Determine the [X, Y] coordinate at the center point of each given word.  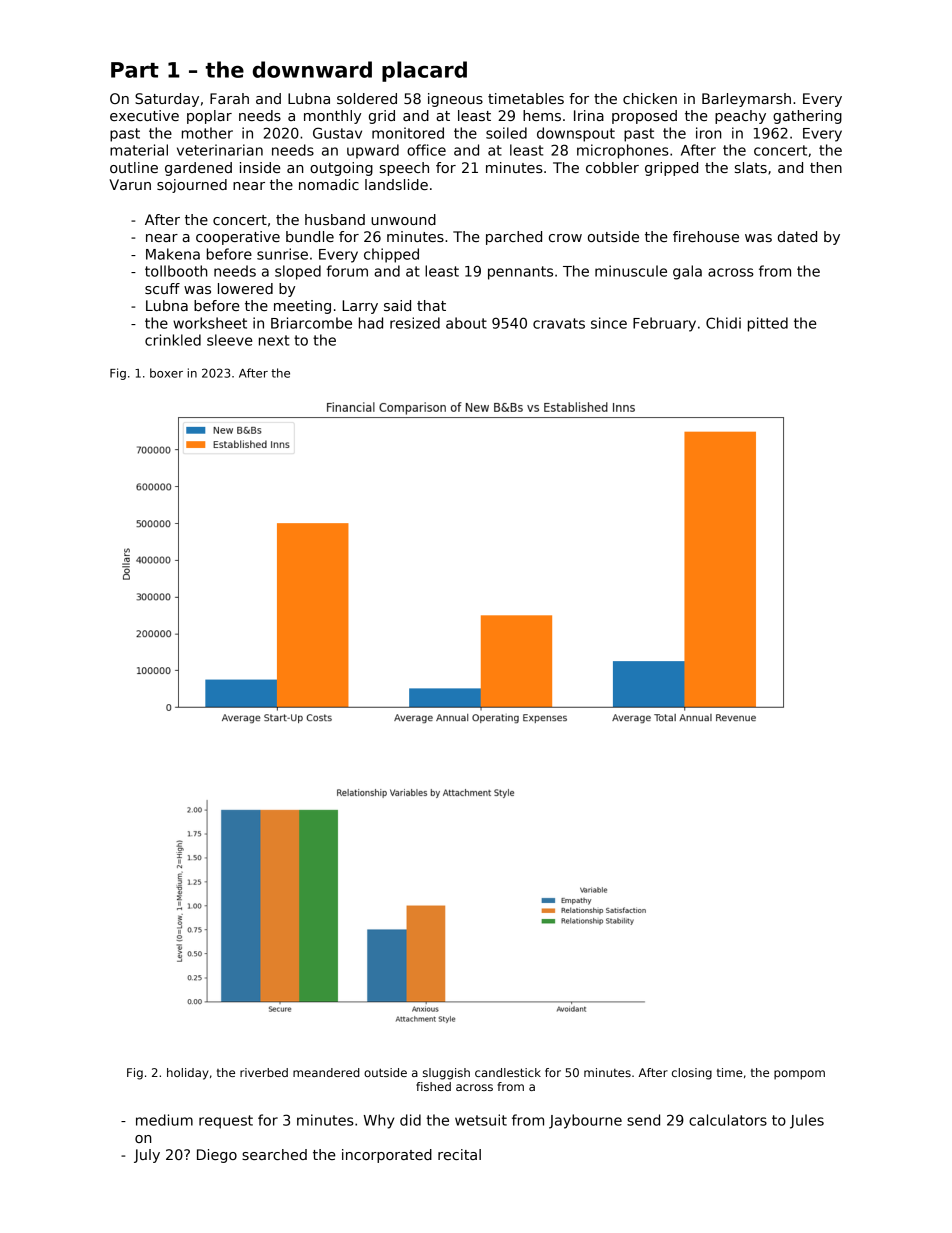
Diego [217, 1156]
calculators [728, 1120]
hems [542, 115]
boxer [166, 373]
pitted [768, 324]
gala [687, 272]
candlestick [508, 1072]
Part [135, 70]
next [274, 340]
